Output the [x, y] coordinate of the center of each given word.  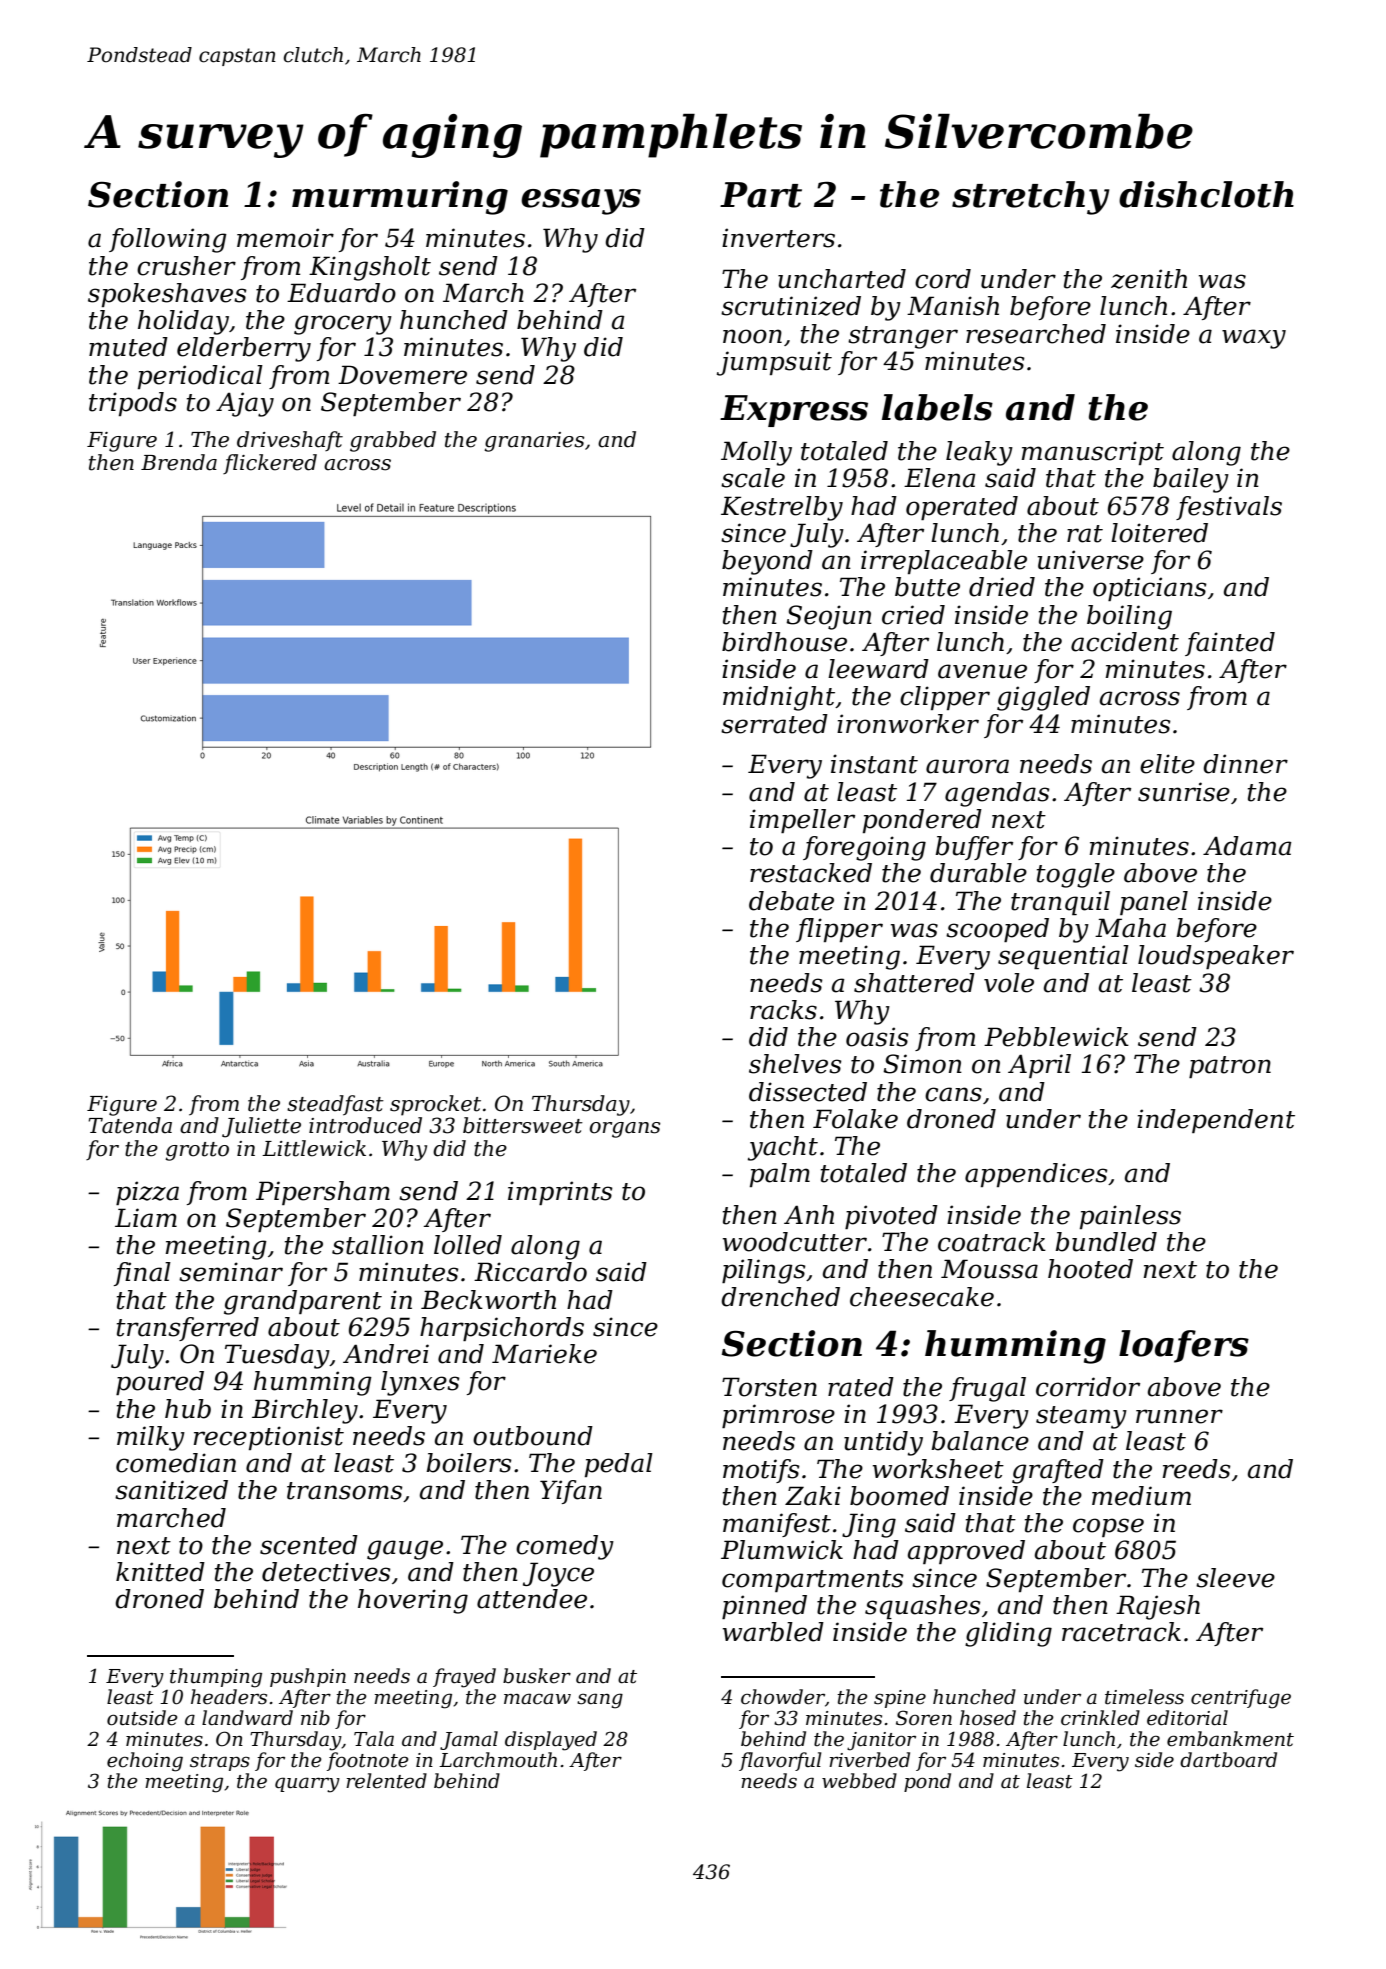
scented [309, 1545]
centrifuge [1241, 1699]
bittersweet [523, 1125]
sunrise [1184, 792]
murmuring [400, 198]
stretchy [1030, 198]
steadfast [335, 1105]
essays [581, 202]
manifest [777, 1525]
